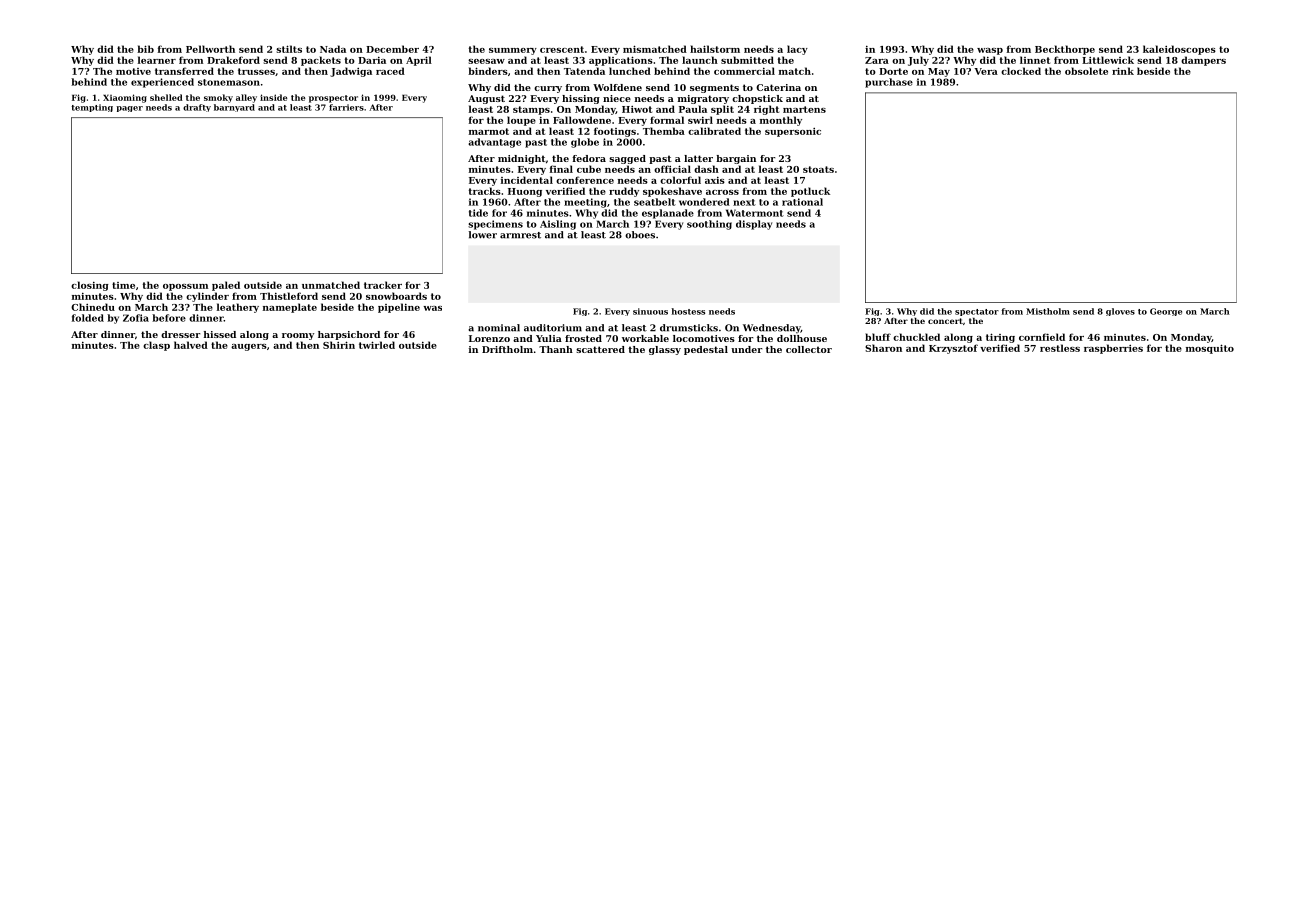  I want to click on potluck, so click(810, 192).
